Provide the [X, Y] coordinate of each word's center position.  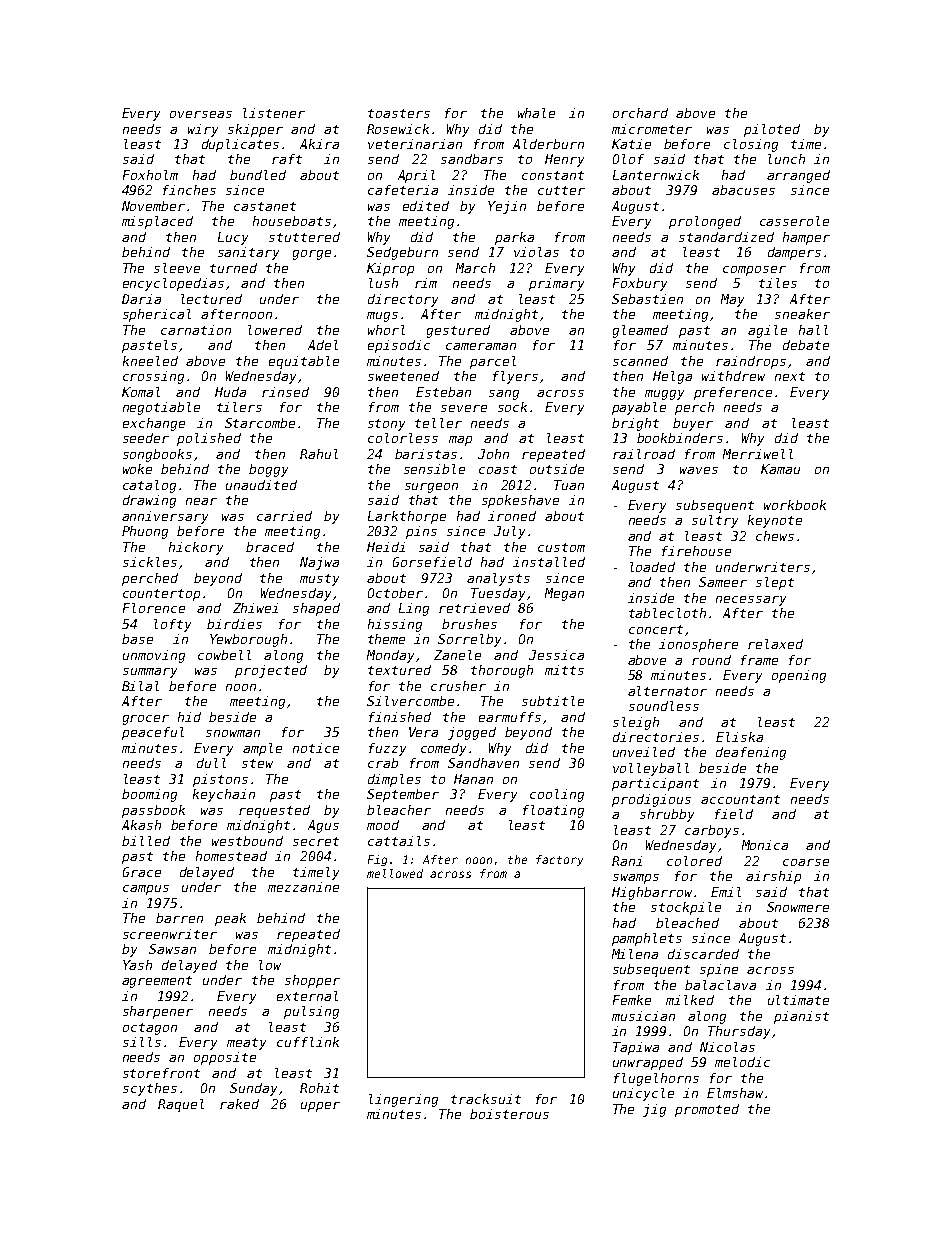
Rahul [319, 454]
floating [553, 811]
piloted [772, 130]
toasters [399, 113]
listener [274, 113]
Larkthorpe [407, 517]
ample [262, 749]
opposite [225, 1058]
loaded [652, 567]
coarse [806, 862]
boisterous [509, 1114]
